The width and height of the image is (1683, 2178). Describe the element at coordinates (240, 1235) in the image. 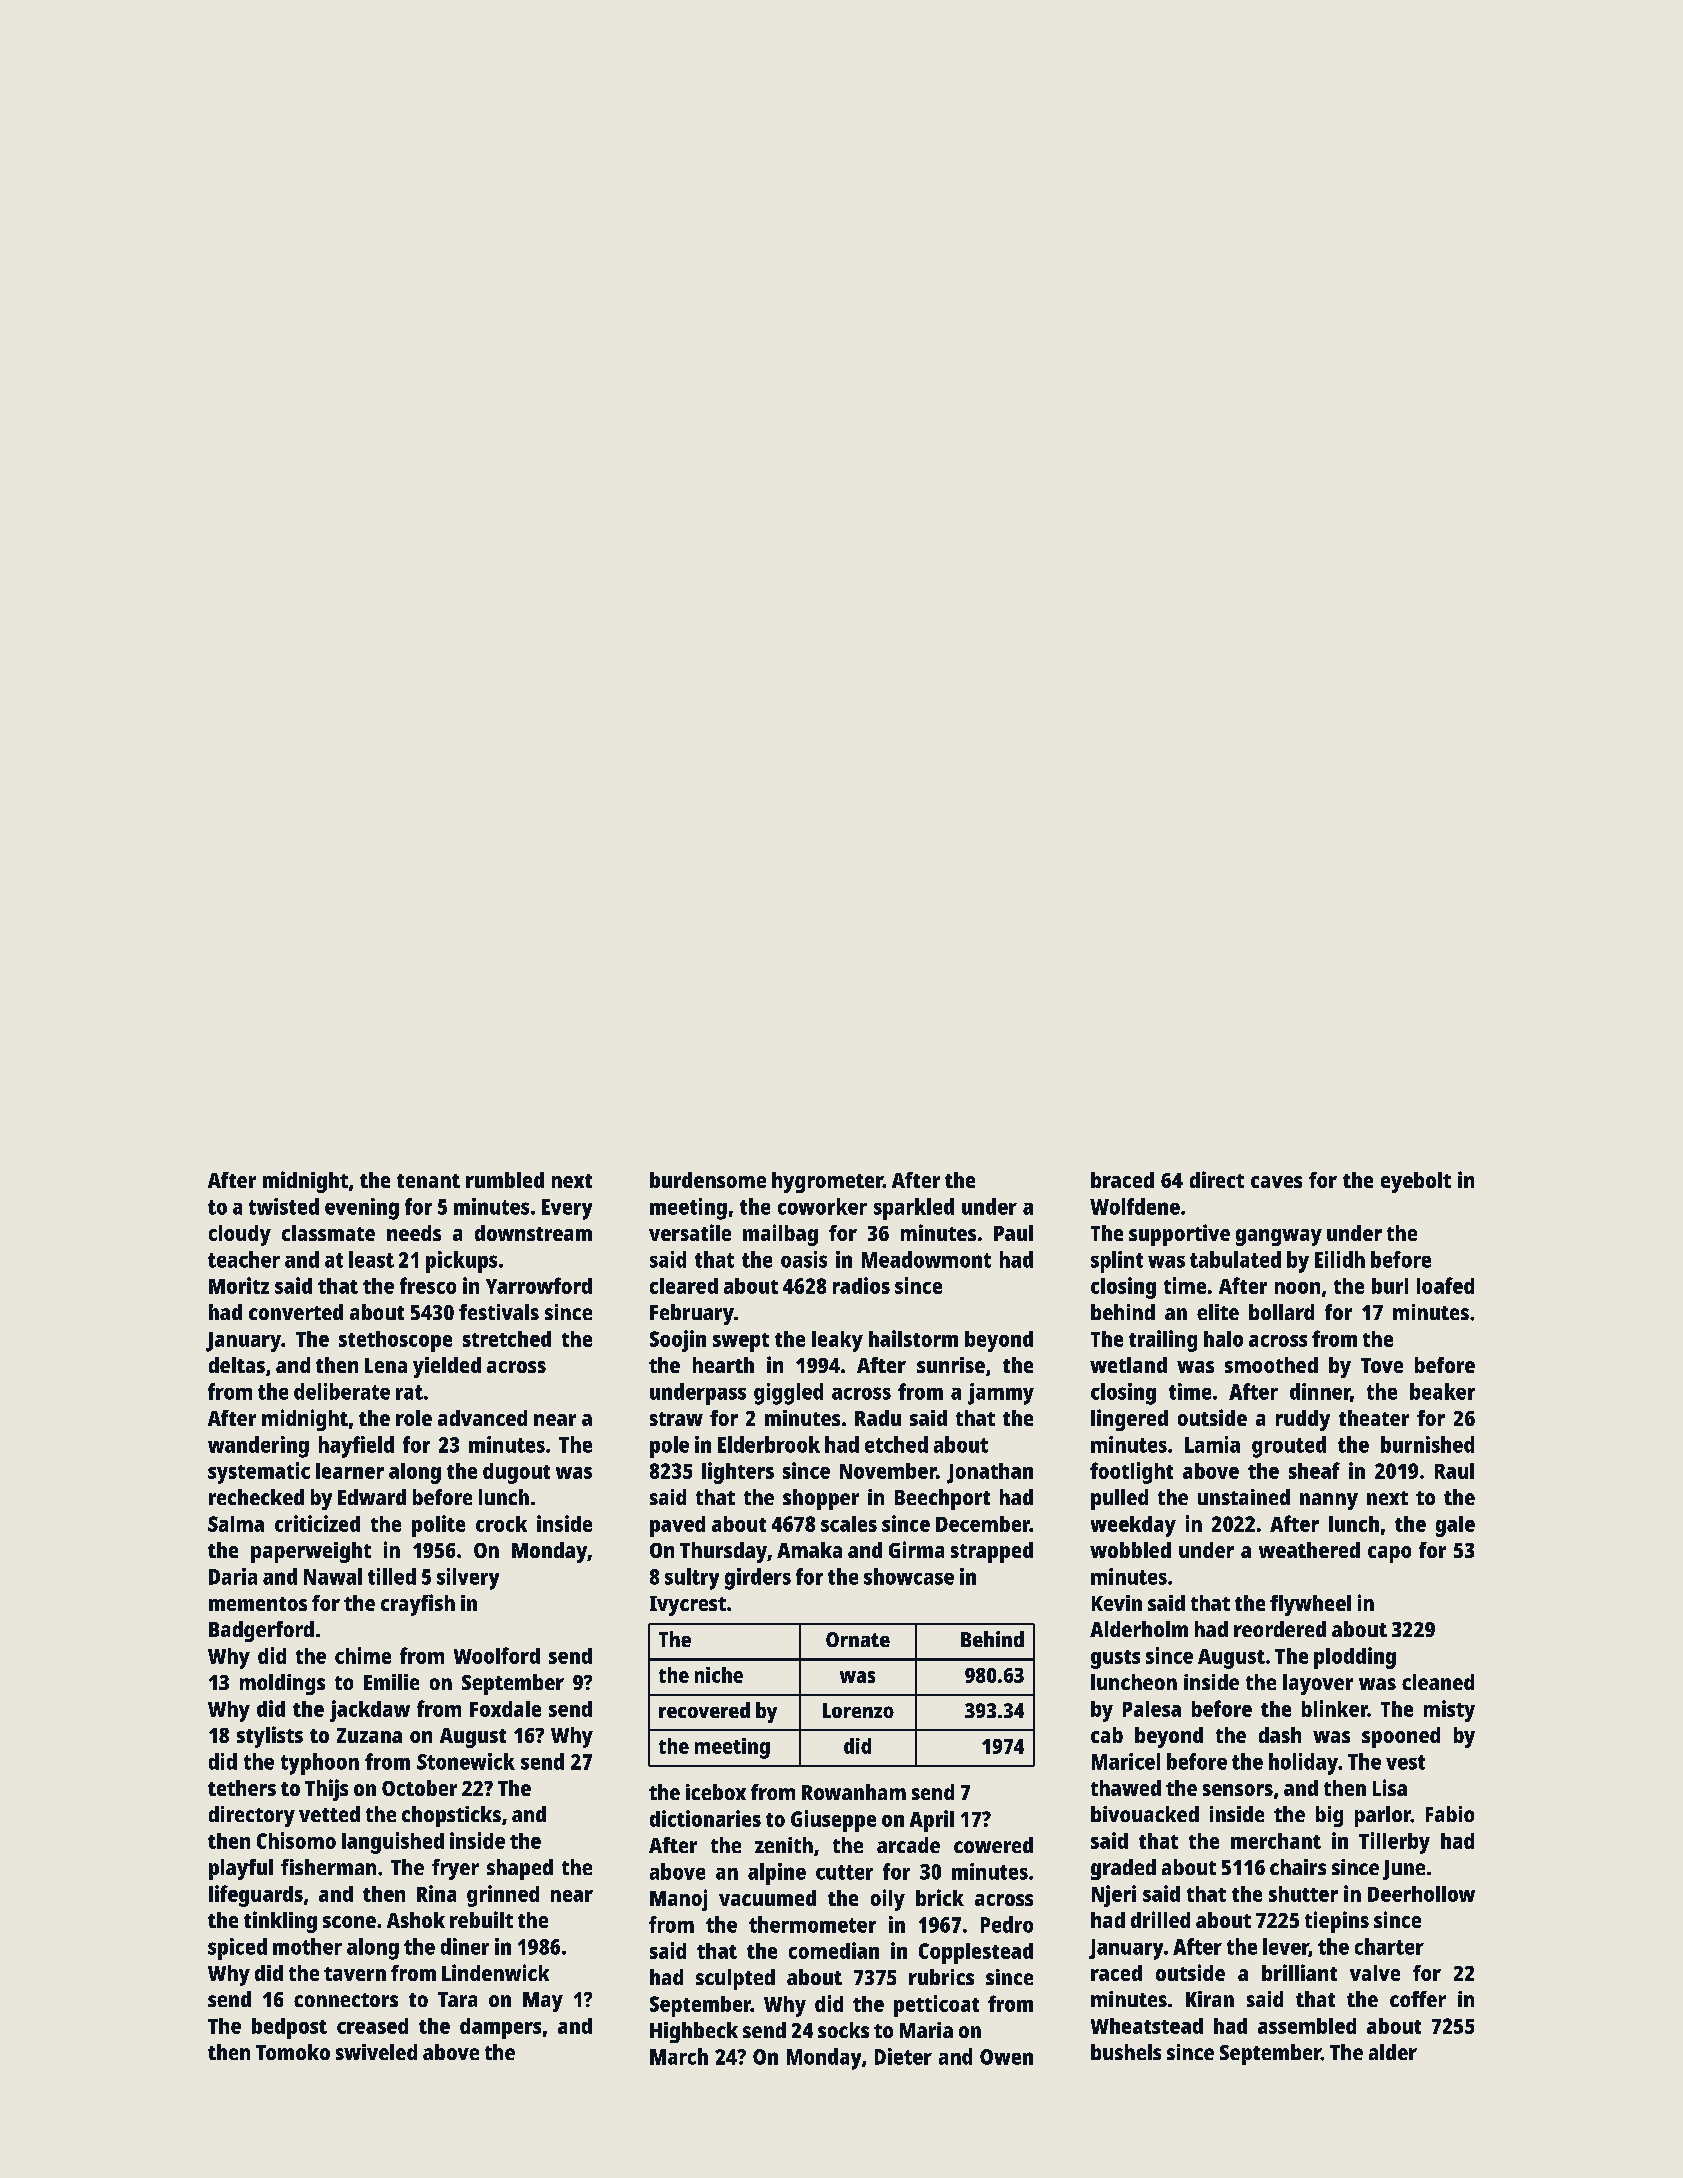

I see `cloudy` at that location.
